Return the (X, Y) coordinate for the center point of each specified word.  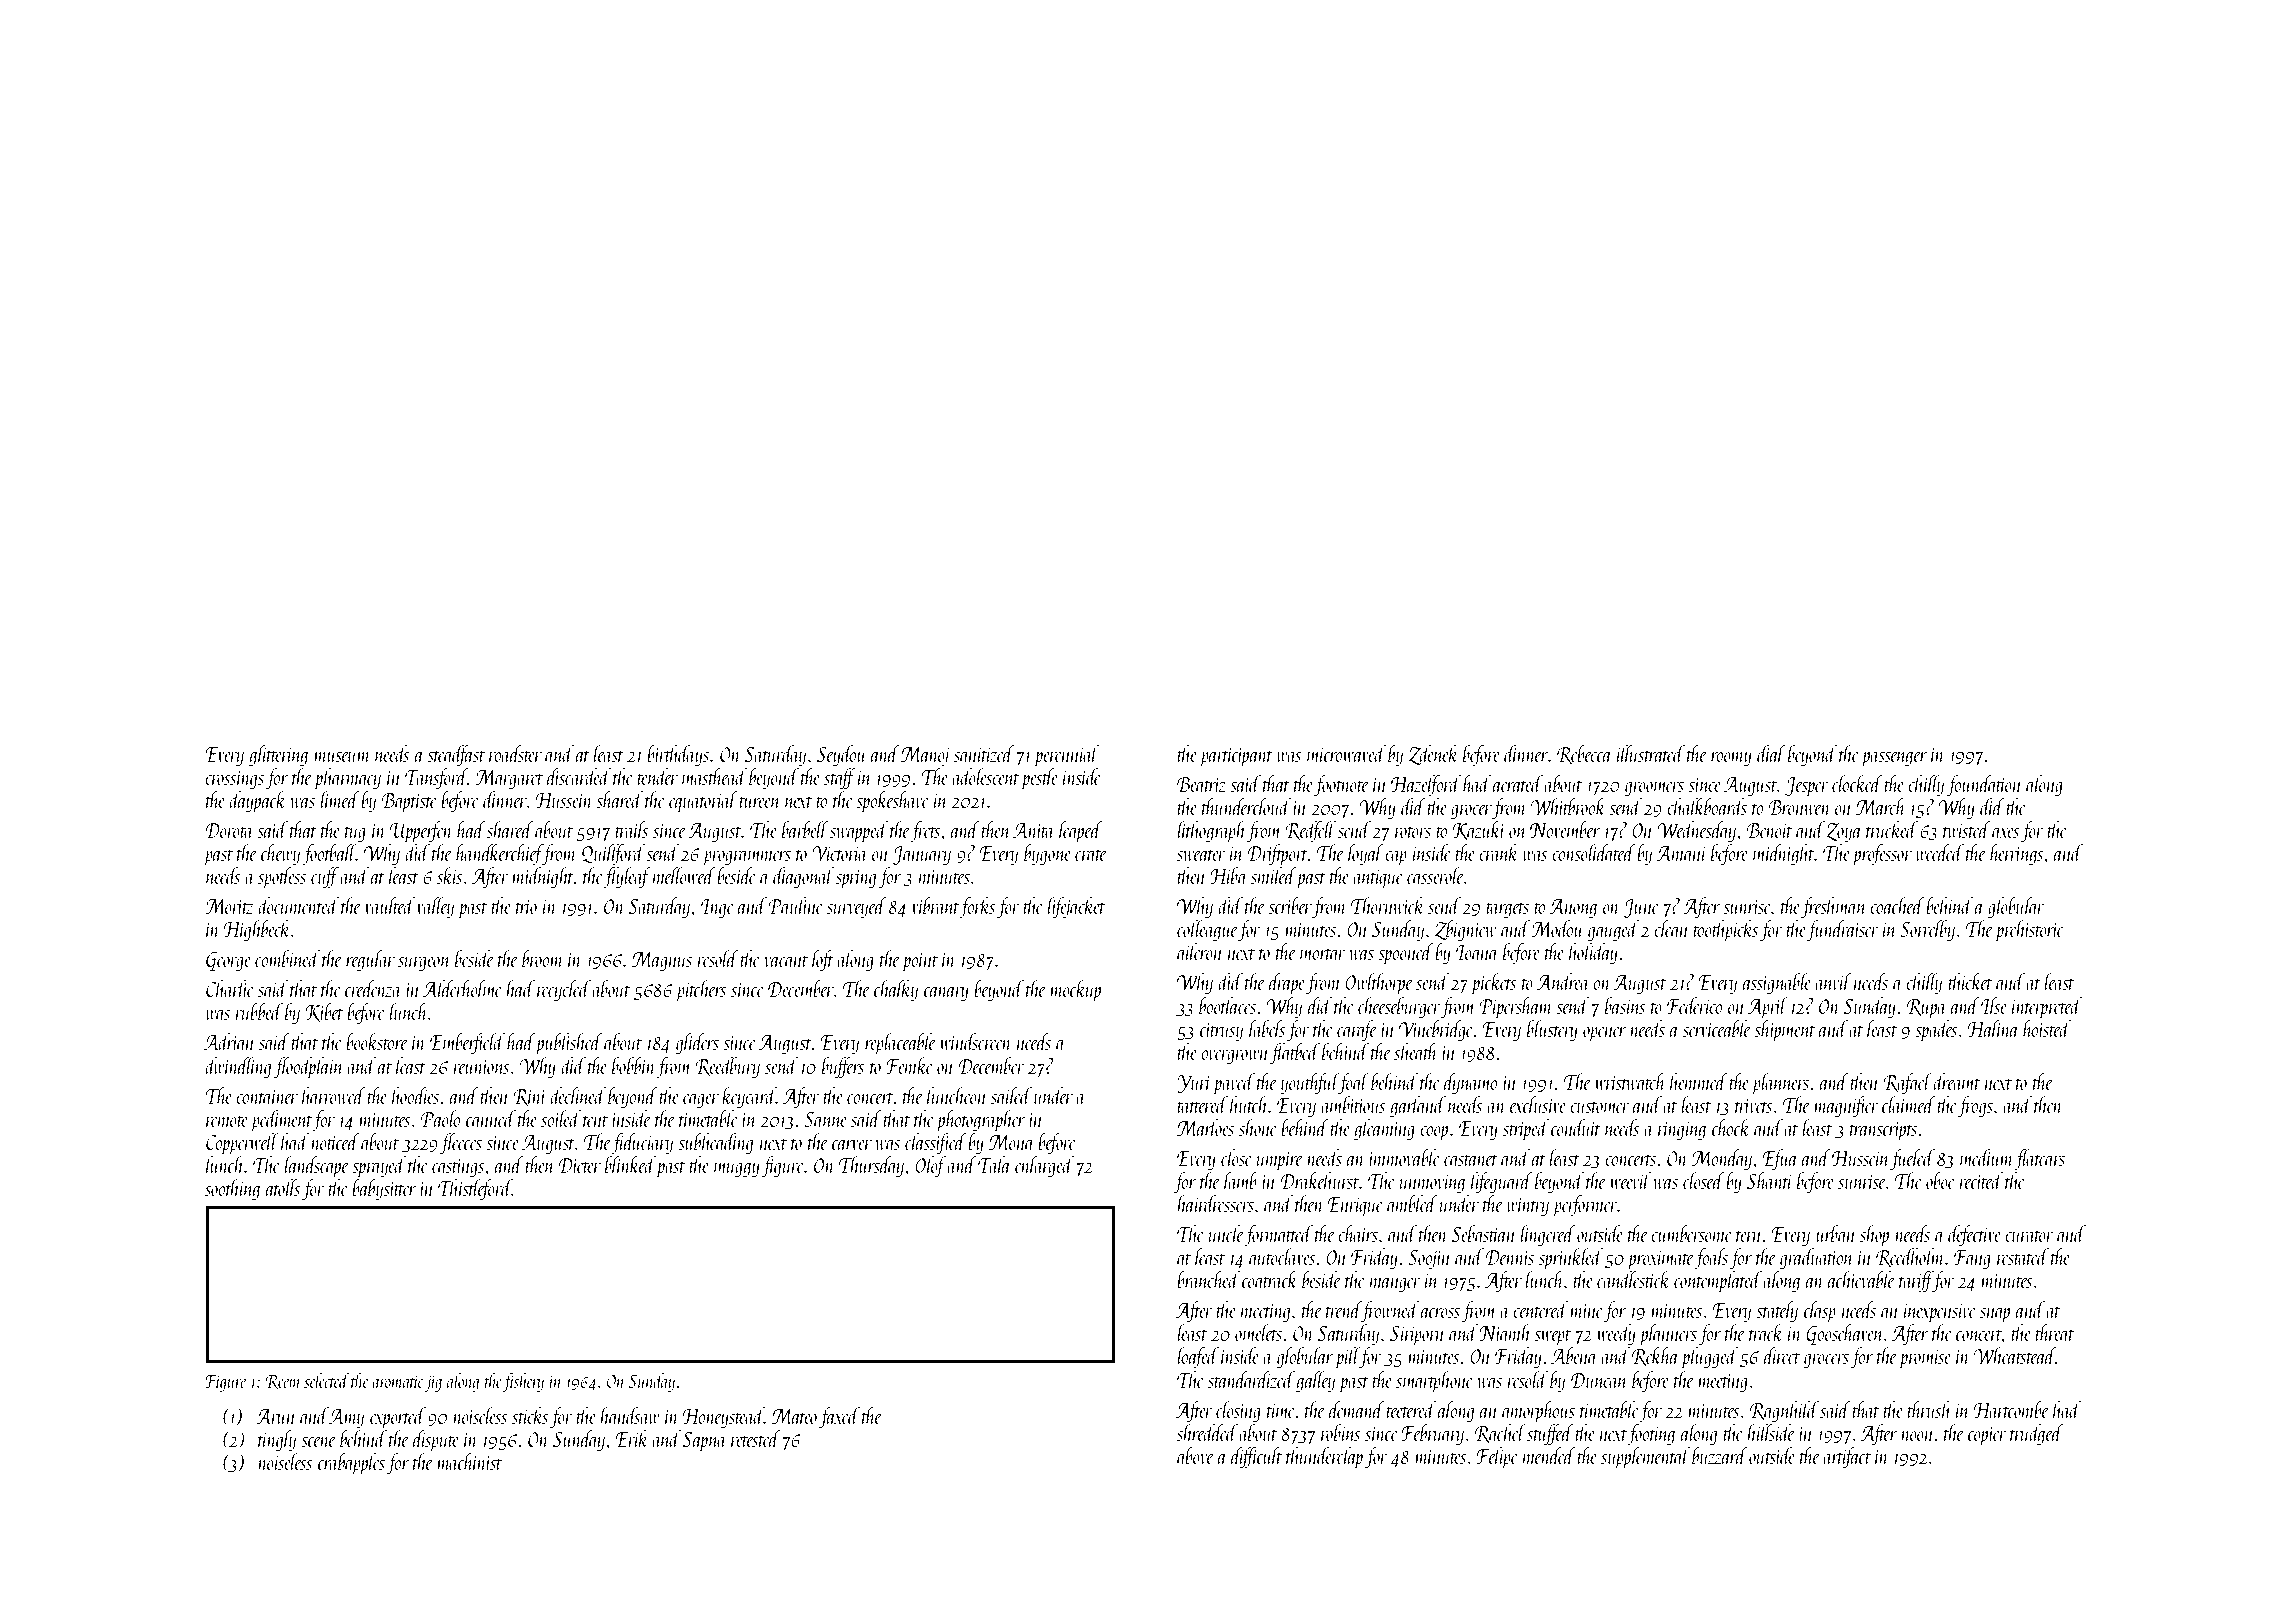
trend (1344, 1309)
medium (1987, 1157)
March (1881, 806)
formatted (1278, 1235)
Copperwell (242, 1144)
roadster (515, 753)
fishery (523, 1382)
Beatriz (1201, 784)
